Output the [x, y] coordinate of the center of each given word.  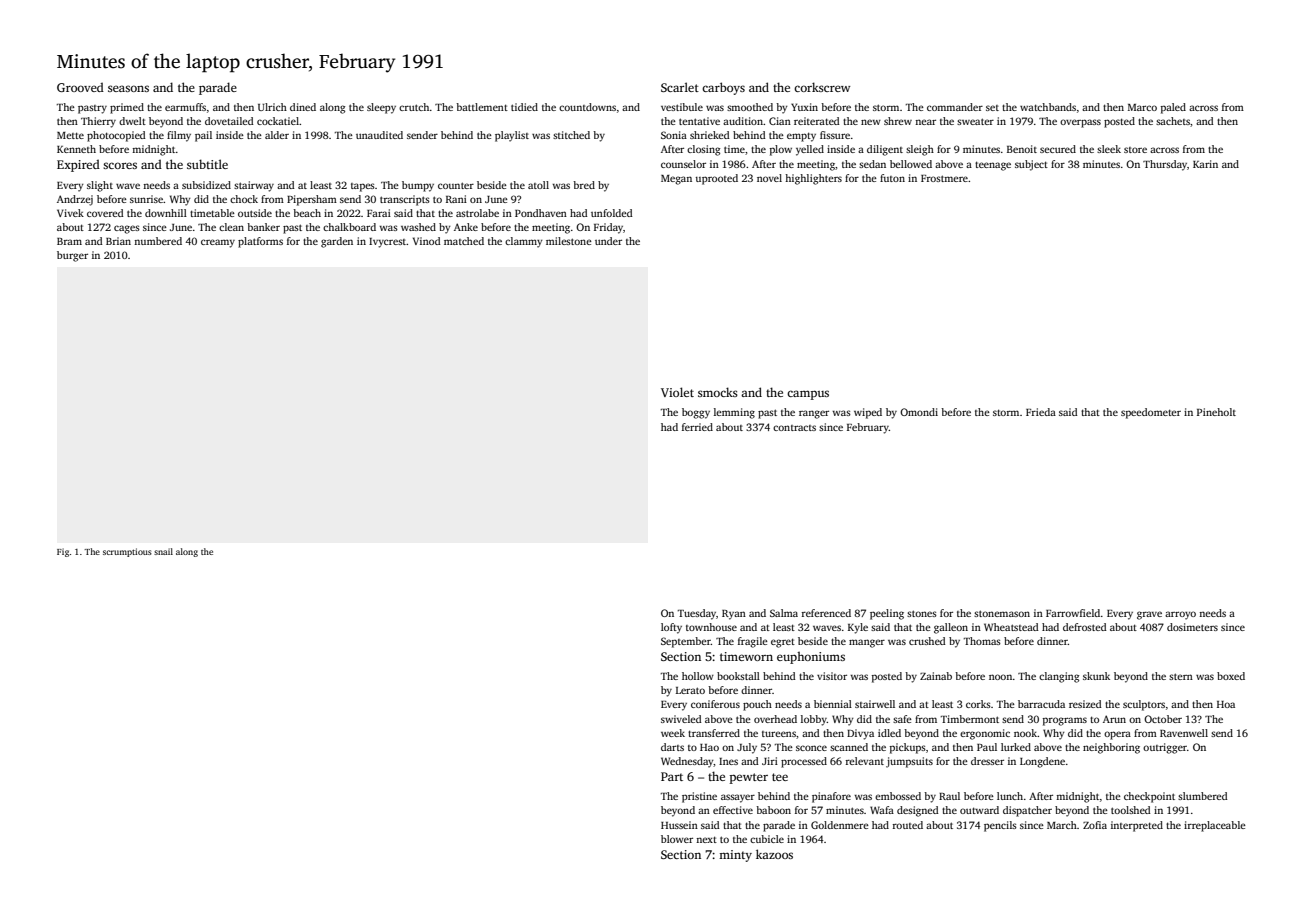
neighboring [1111, 748]
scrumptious [127, 552]
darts [672, 747]
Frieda [1041, 412]
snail [163, 551]
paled [1173, 108]
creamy [218, 243]
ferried [697, 427]
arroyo [1180, 615]
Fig [63, 552]
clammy [524, 242]
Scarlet [680, 87]
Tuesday [697, 614]
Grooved [80, 87]
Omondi [919, 412]
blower [677, 839]
